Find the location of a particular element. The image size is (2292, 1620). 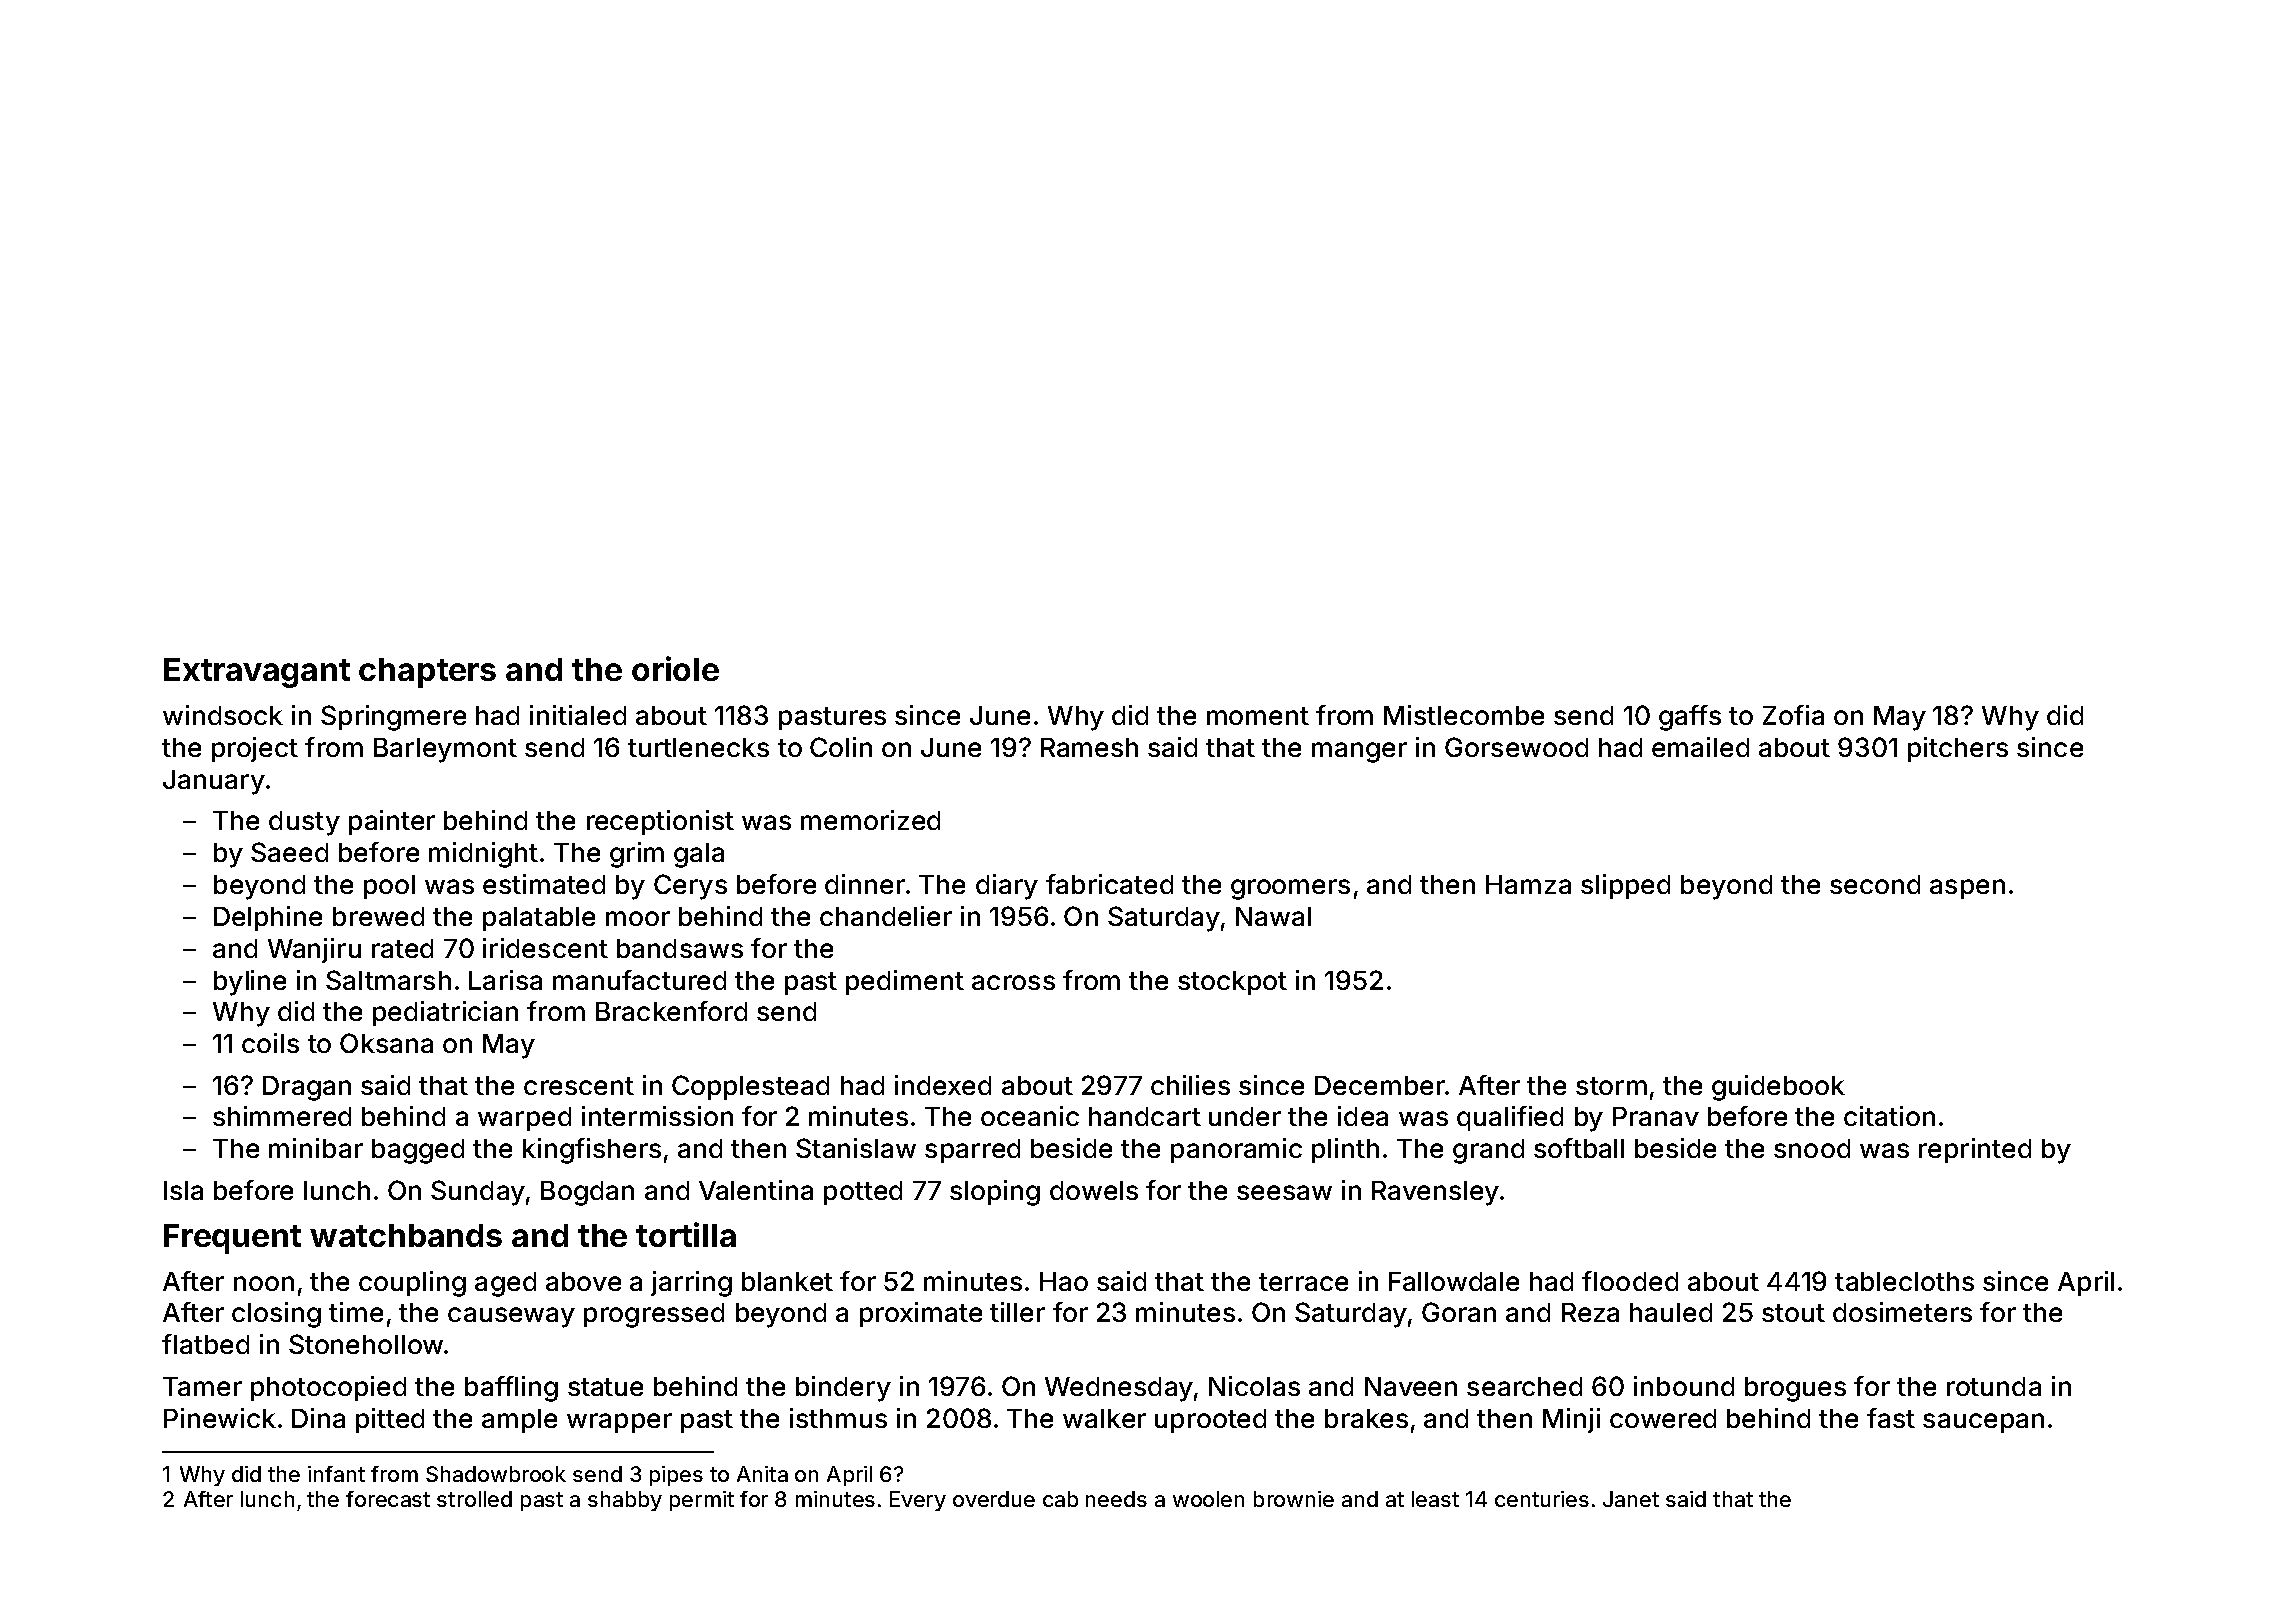

Frequent is located at coordinates (232, 1239).
